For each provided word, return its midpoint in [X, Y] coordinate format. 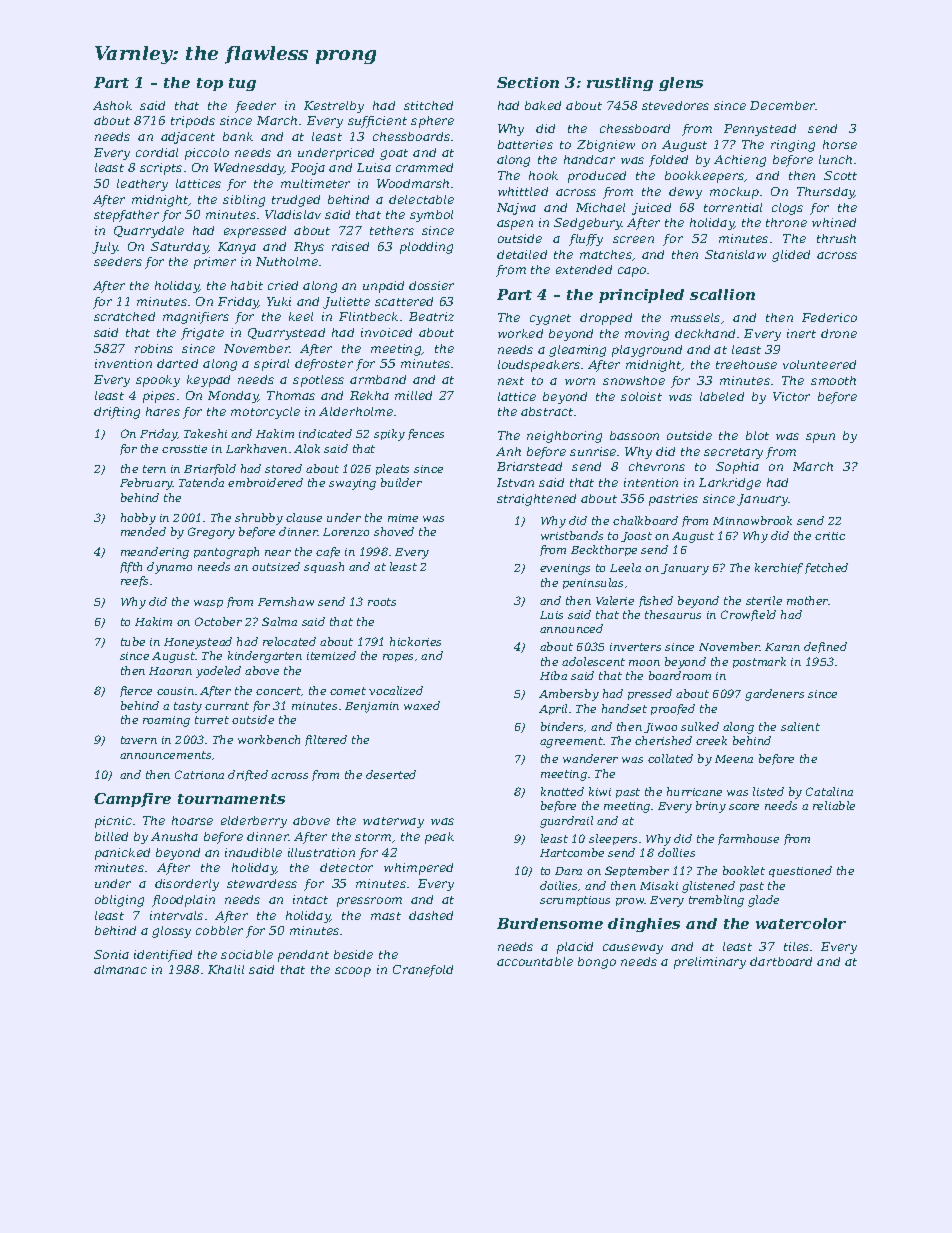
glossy [171, 932]
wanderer [590, 758]
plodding [426, 248]
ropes [398, 658]
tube [133, 641]
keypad [208, 381]
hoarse [192, 820]
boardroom [680, 675]
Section [528, 82]
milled [413, 395]
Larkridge [730, 484]
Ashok [112, 105]
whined [834, 222]
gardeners [774, 695]
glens [681, 84]
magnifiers [196, 318]
